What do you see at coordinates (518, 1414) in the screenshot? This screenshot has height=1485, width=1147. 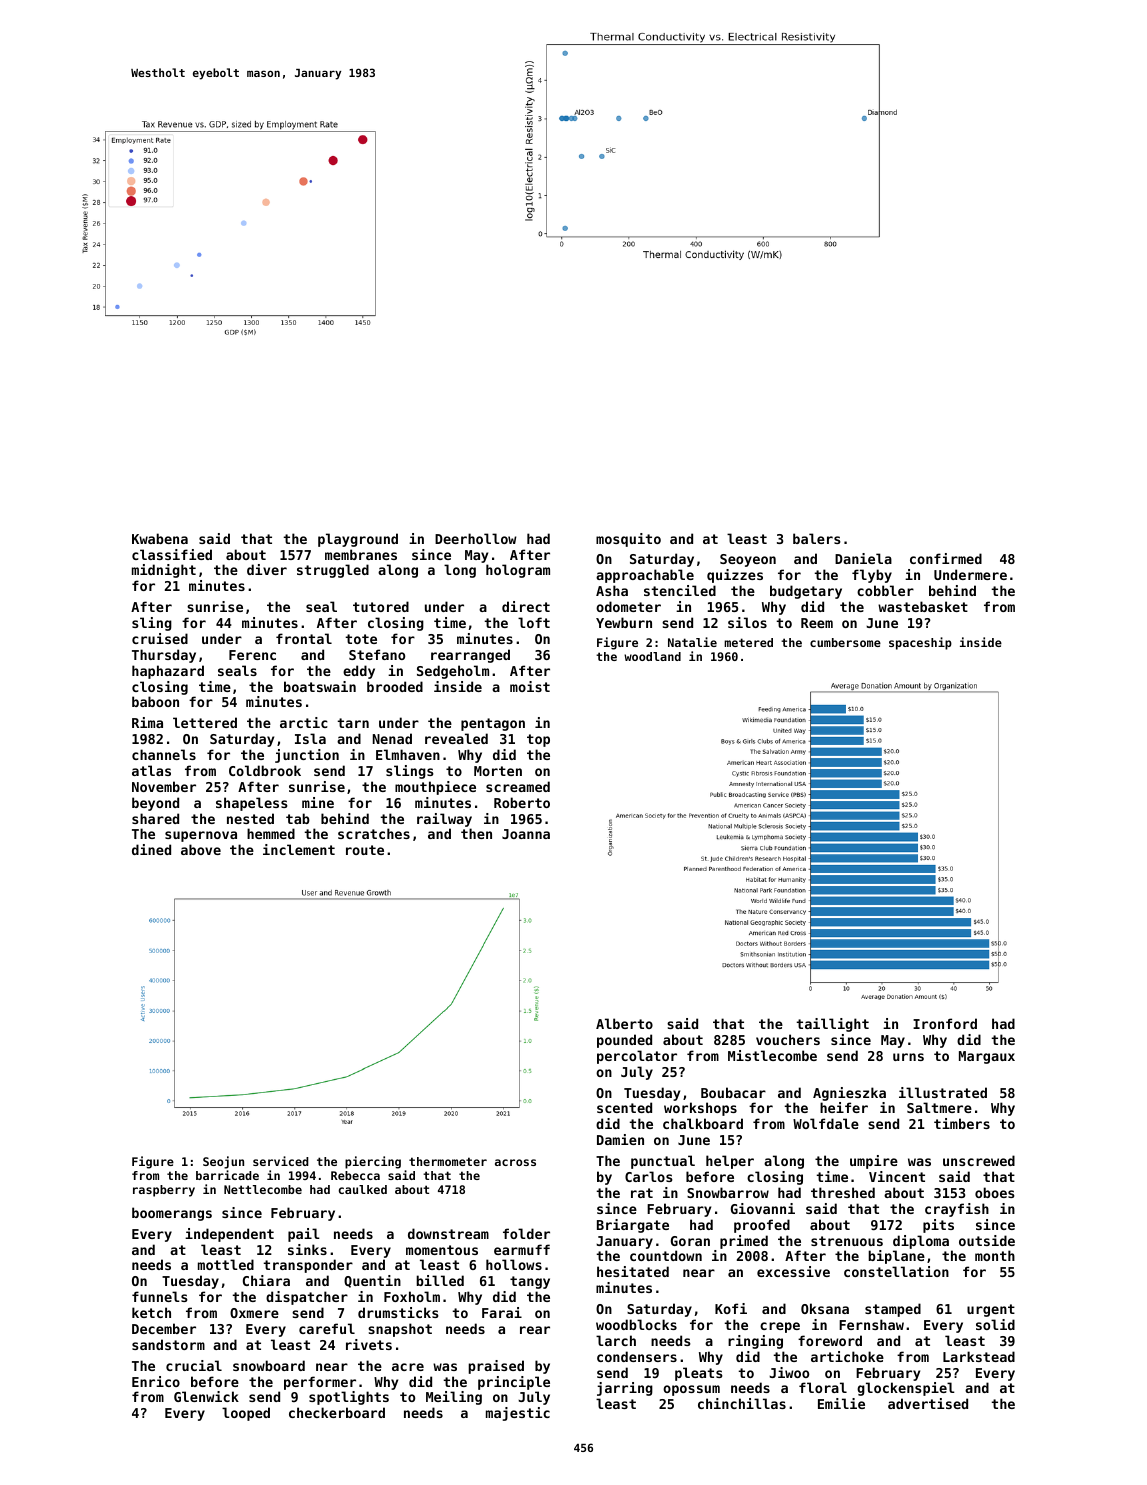 I see `majestic` at bounding box center [518, 1414].
